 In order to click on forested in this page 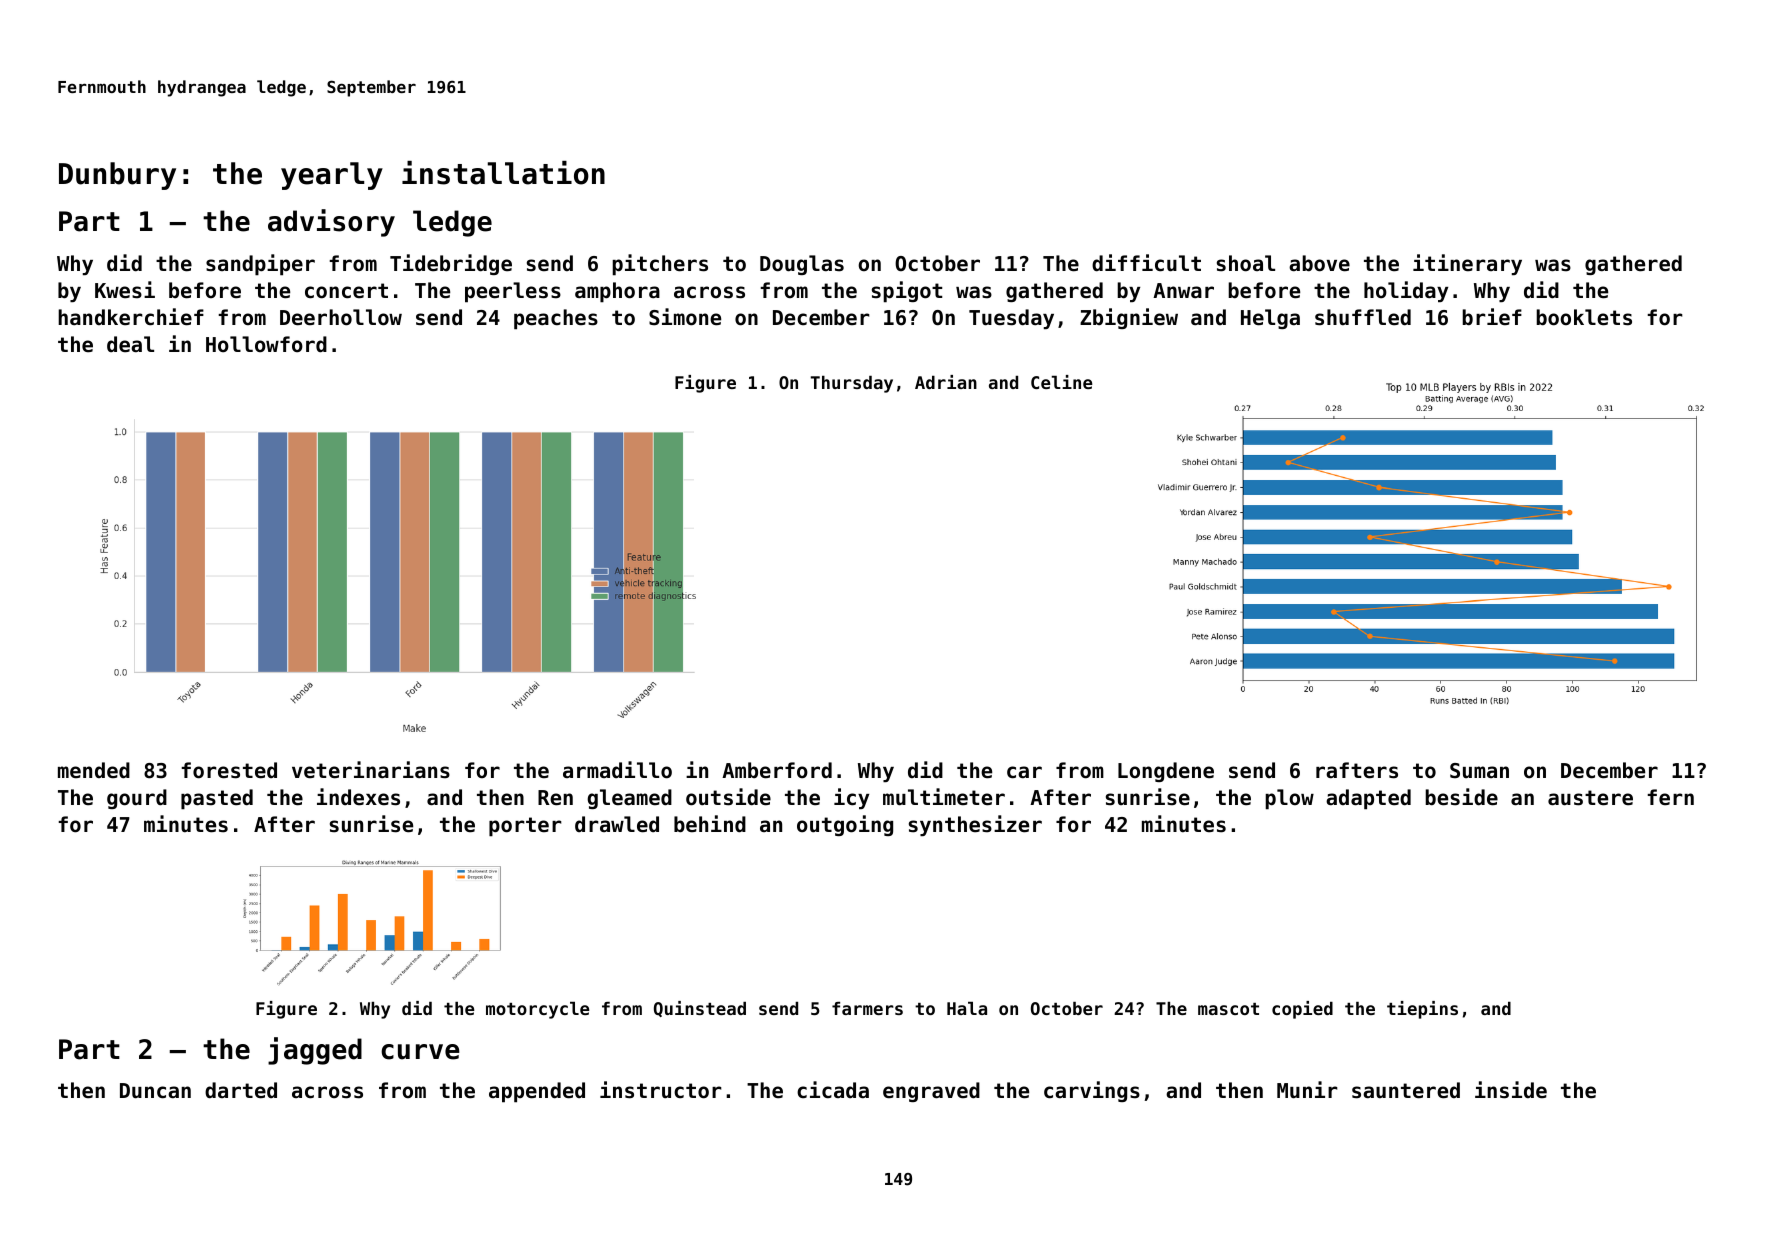, I will do `click(229, 770)`.
